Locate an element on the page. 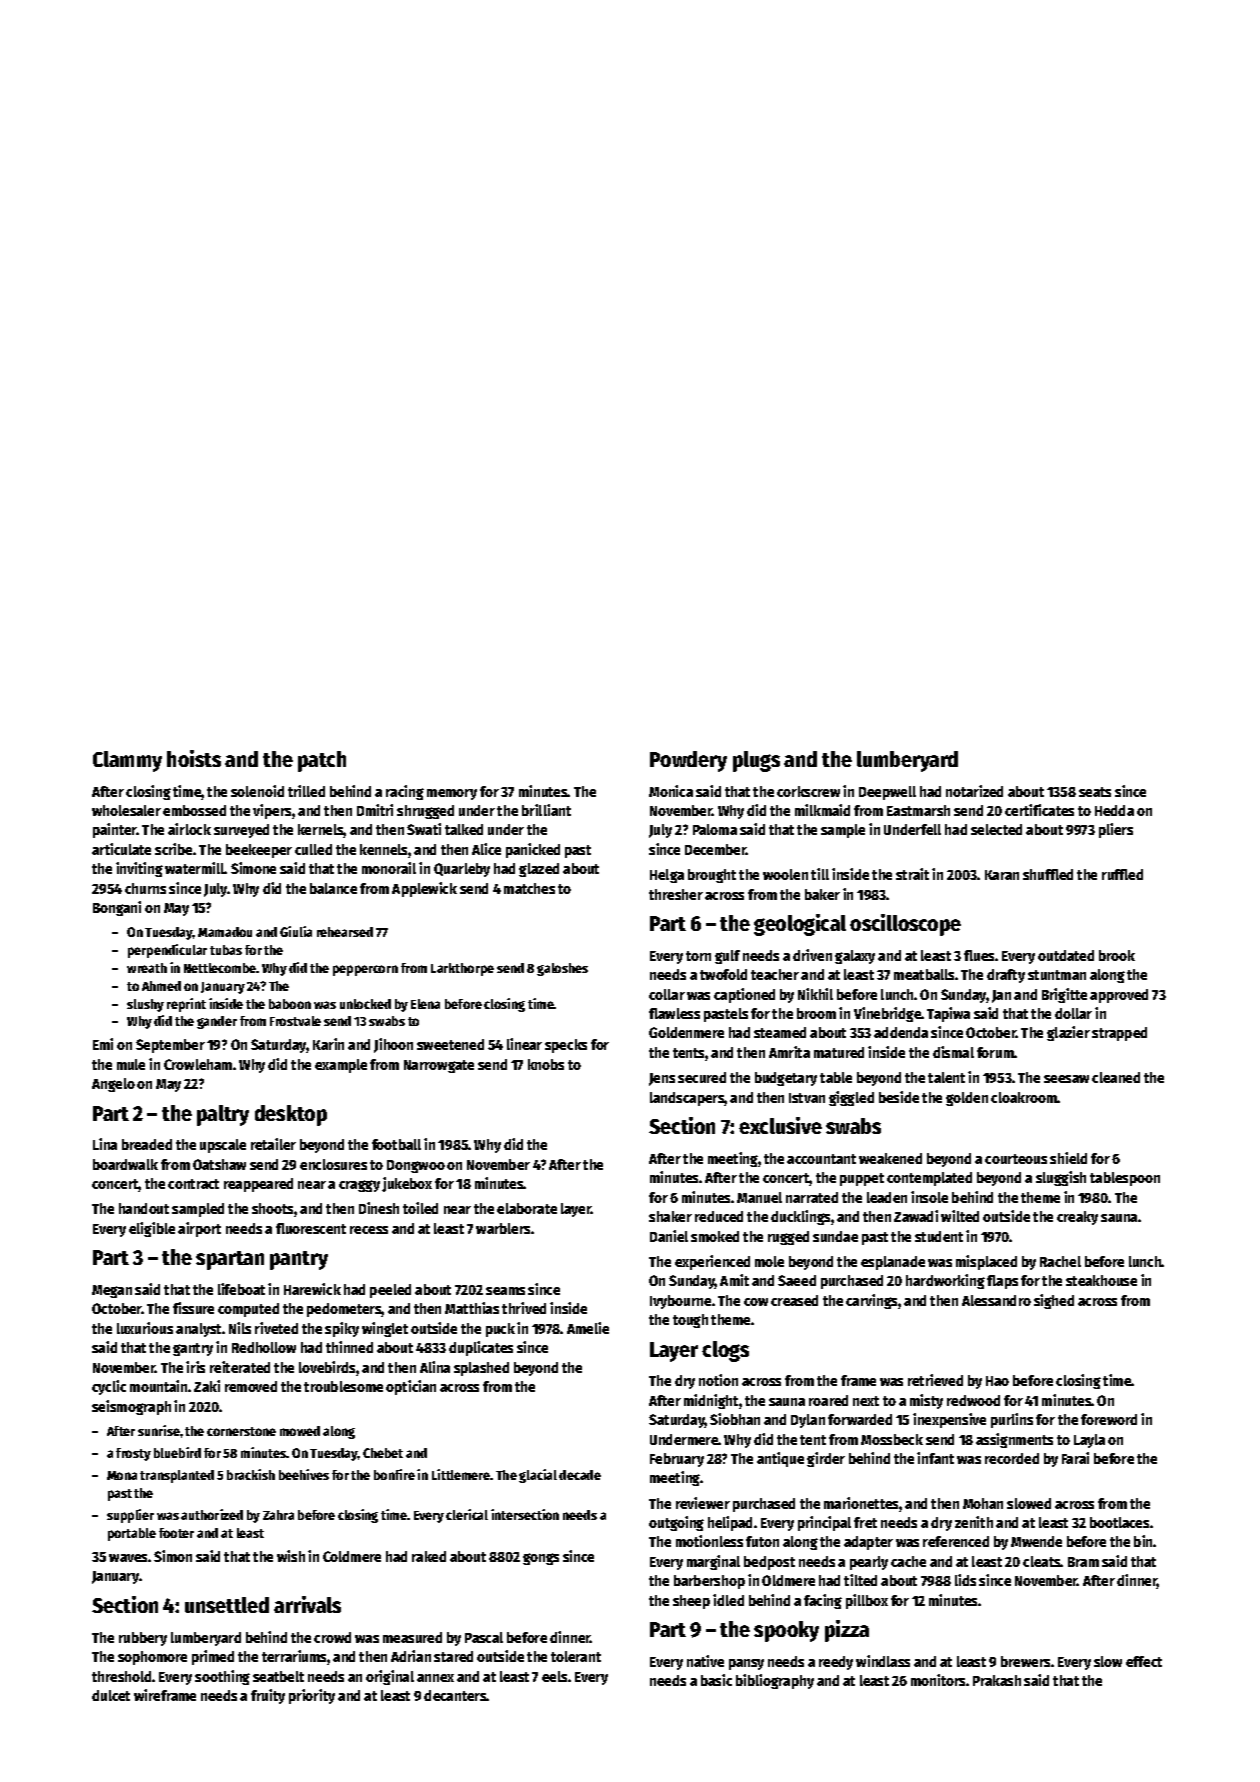 Image resolution: width=1260 pixels, height=1782 pixels. Harewick is located at coordinates (312, 1289).
